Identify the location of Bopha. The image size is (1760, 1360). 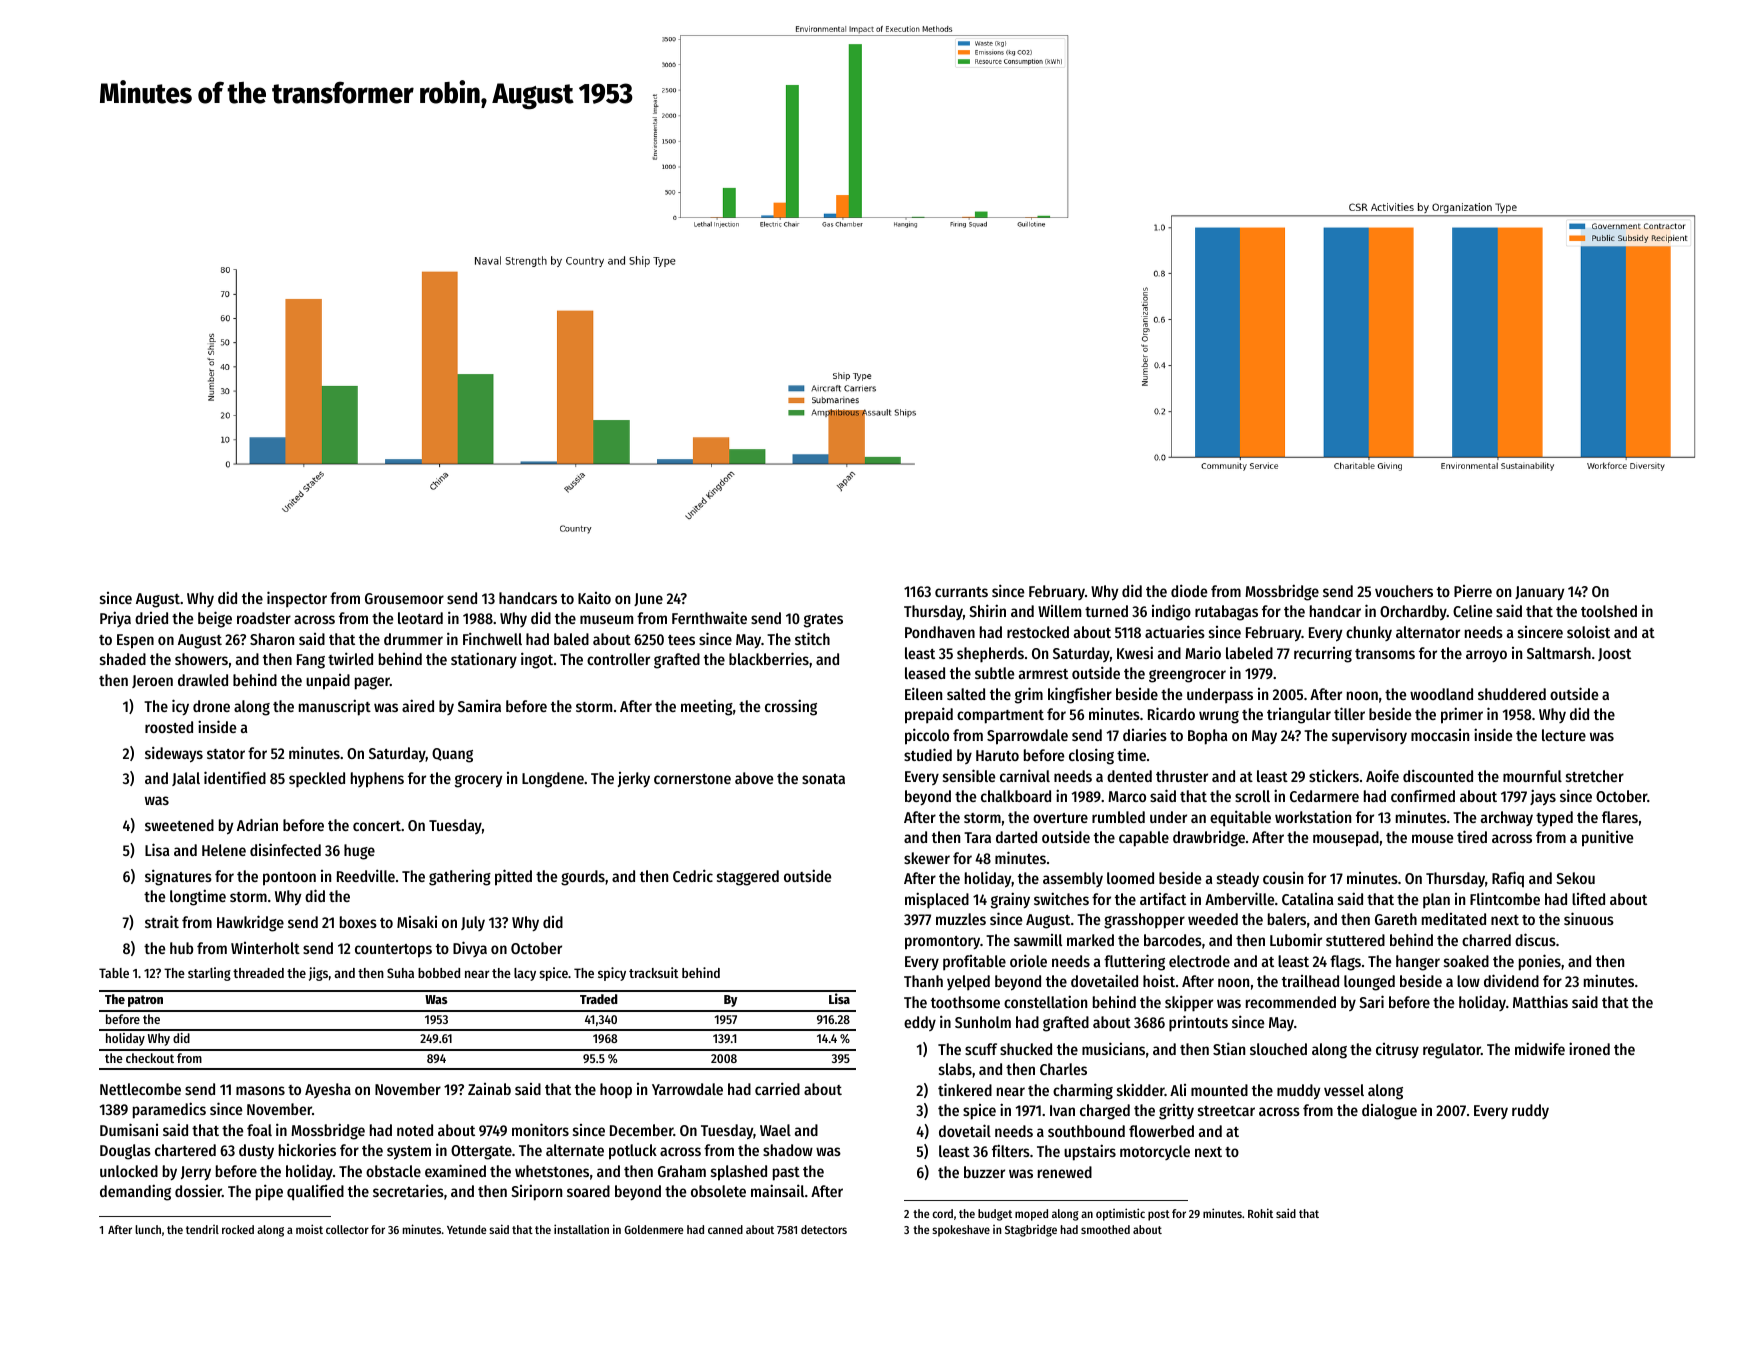
(1208, 737).
